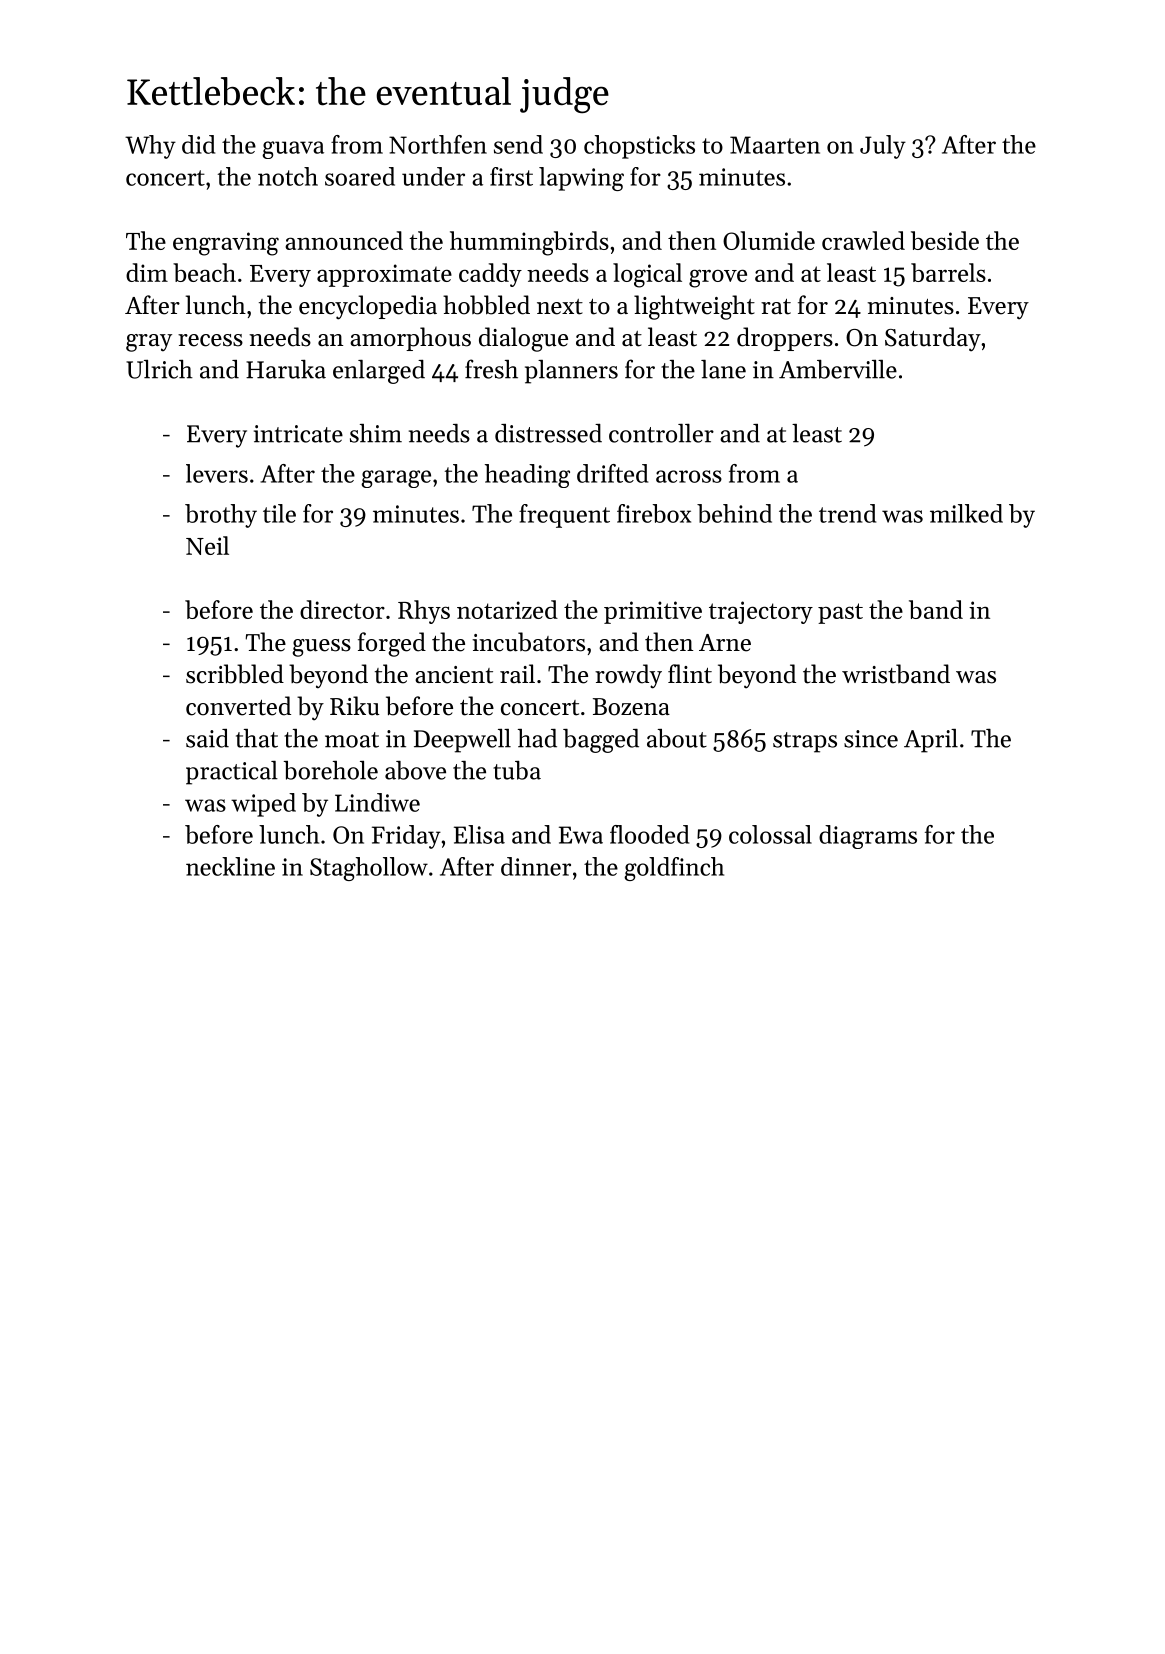  What do you see at coordinates (392, 644) in the screenshot?
I see `forged` at bounding box center [392, 644].
